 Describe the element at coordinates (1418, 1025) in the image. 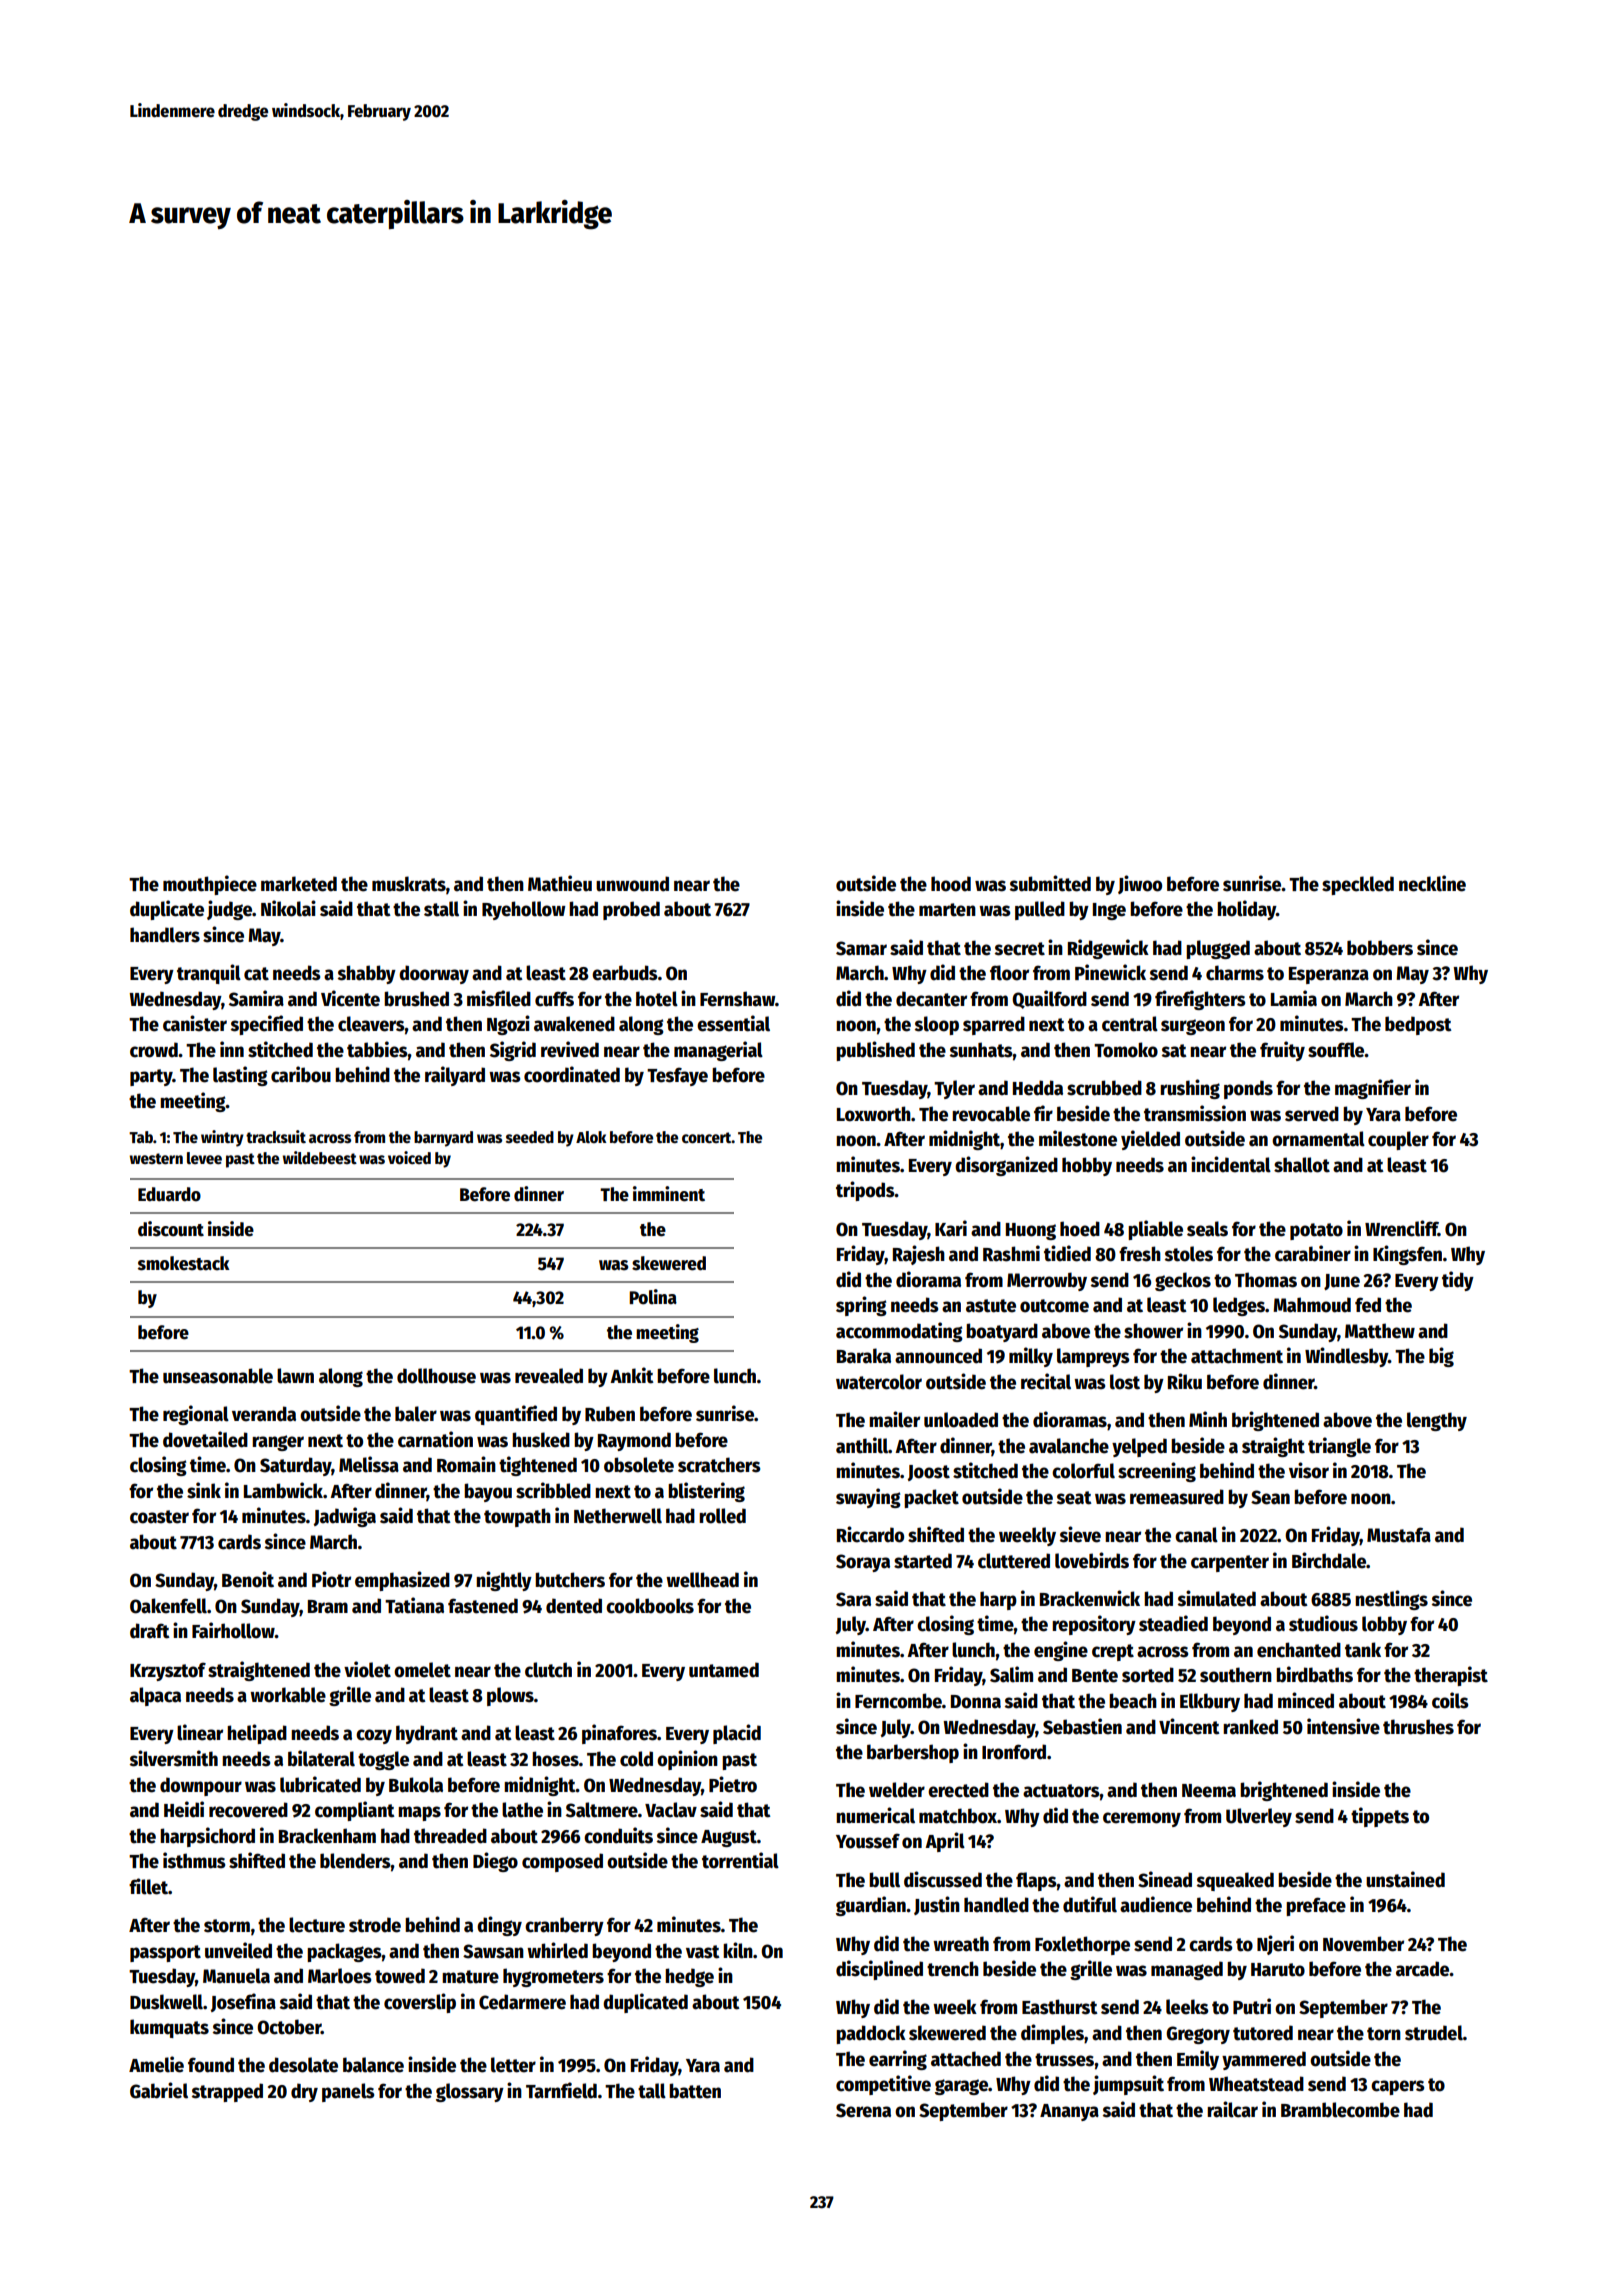

I see `bedpost` at that location.
